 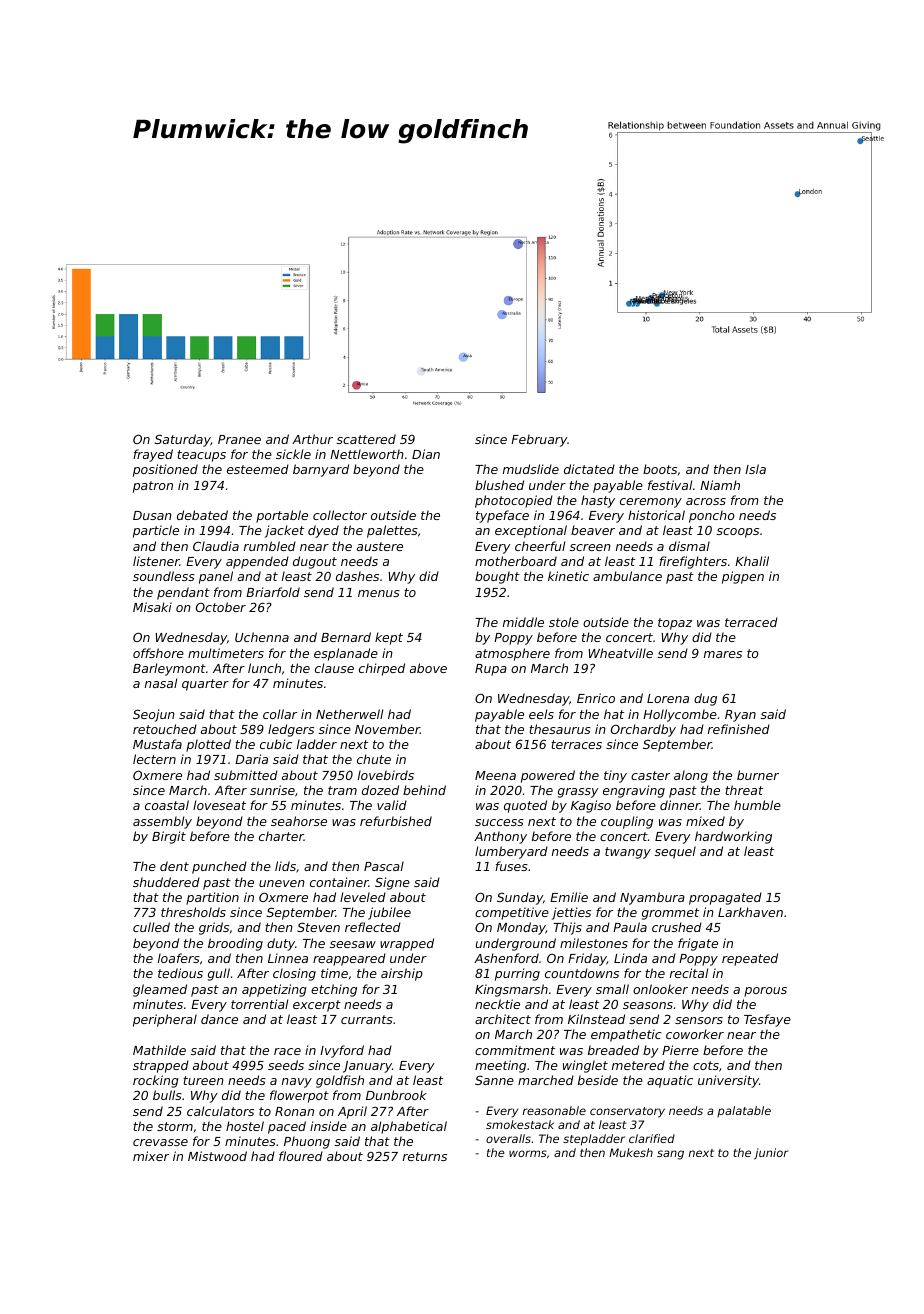 I want to click on frigate, so click(x=698, y=944).
